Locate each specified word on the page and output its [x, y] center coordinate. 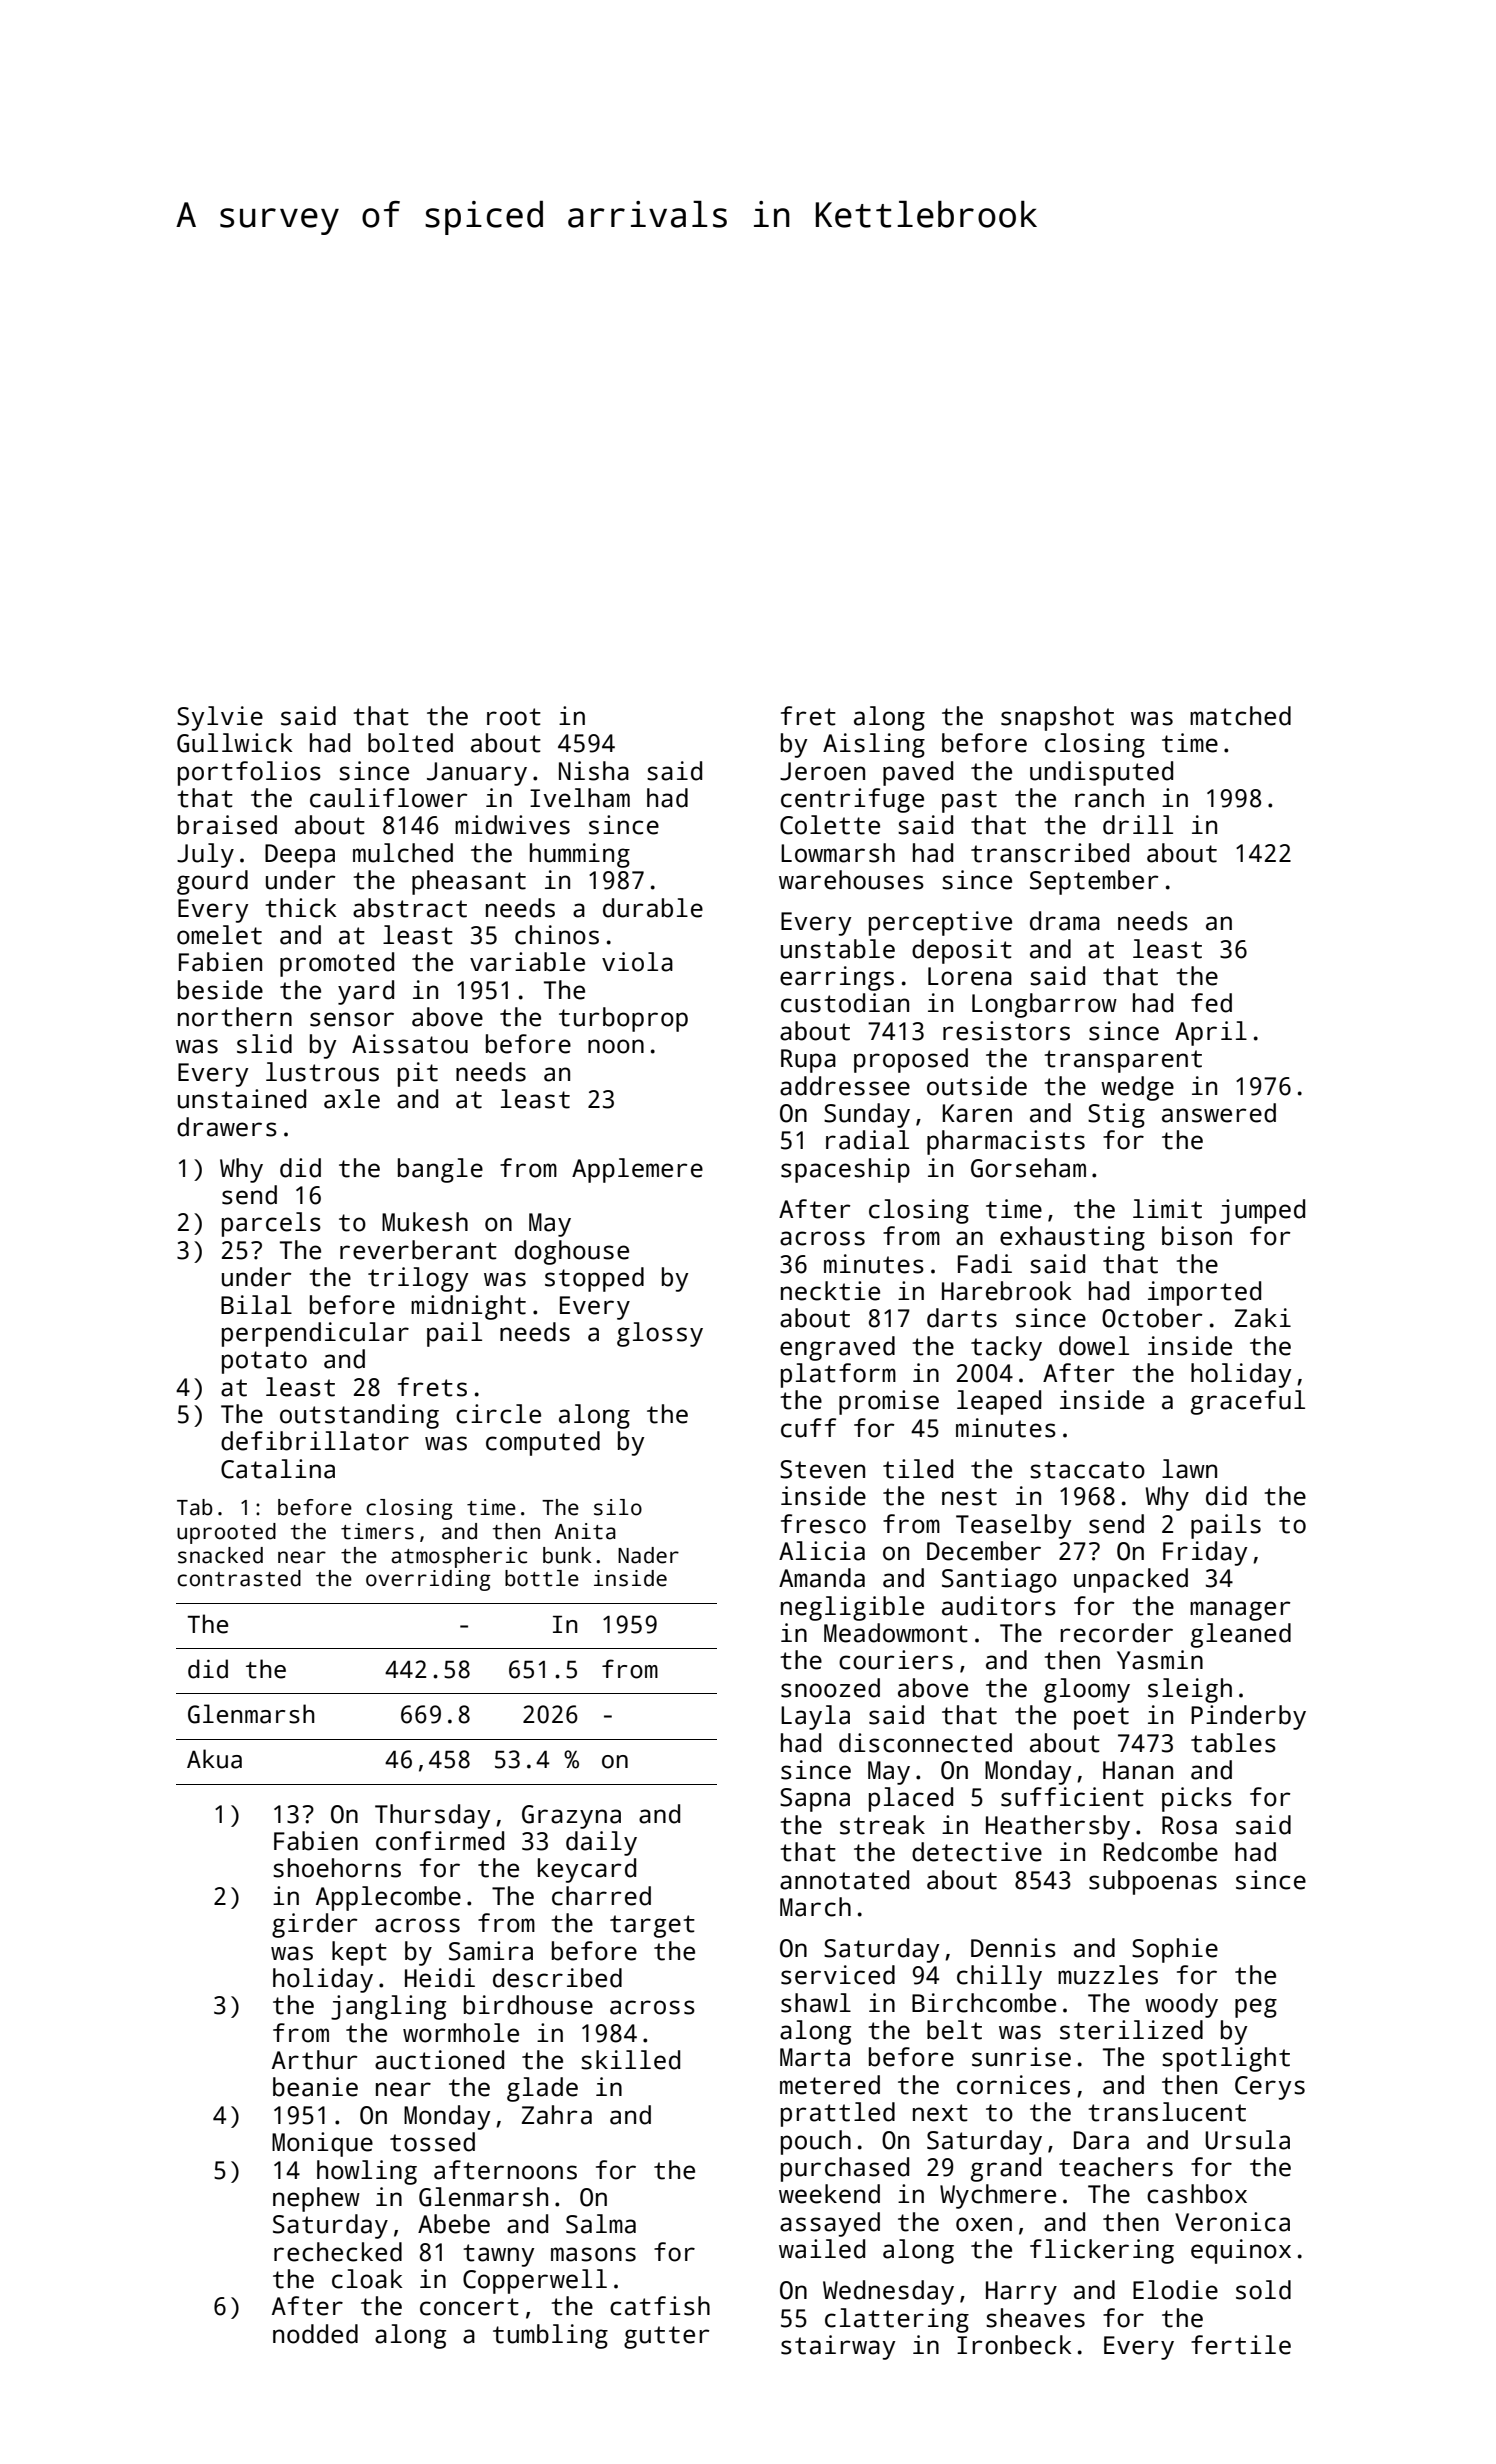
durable [653, 908]
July [205, 855]
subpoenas [1153, 1882]
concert [469, 2307]
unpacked [1131, 1580]
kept [359, 1953]
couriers [896, 1660]
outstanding [359, 1416]
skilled [630, 2060]
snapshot [1057, 718]
